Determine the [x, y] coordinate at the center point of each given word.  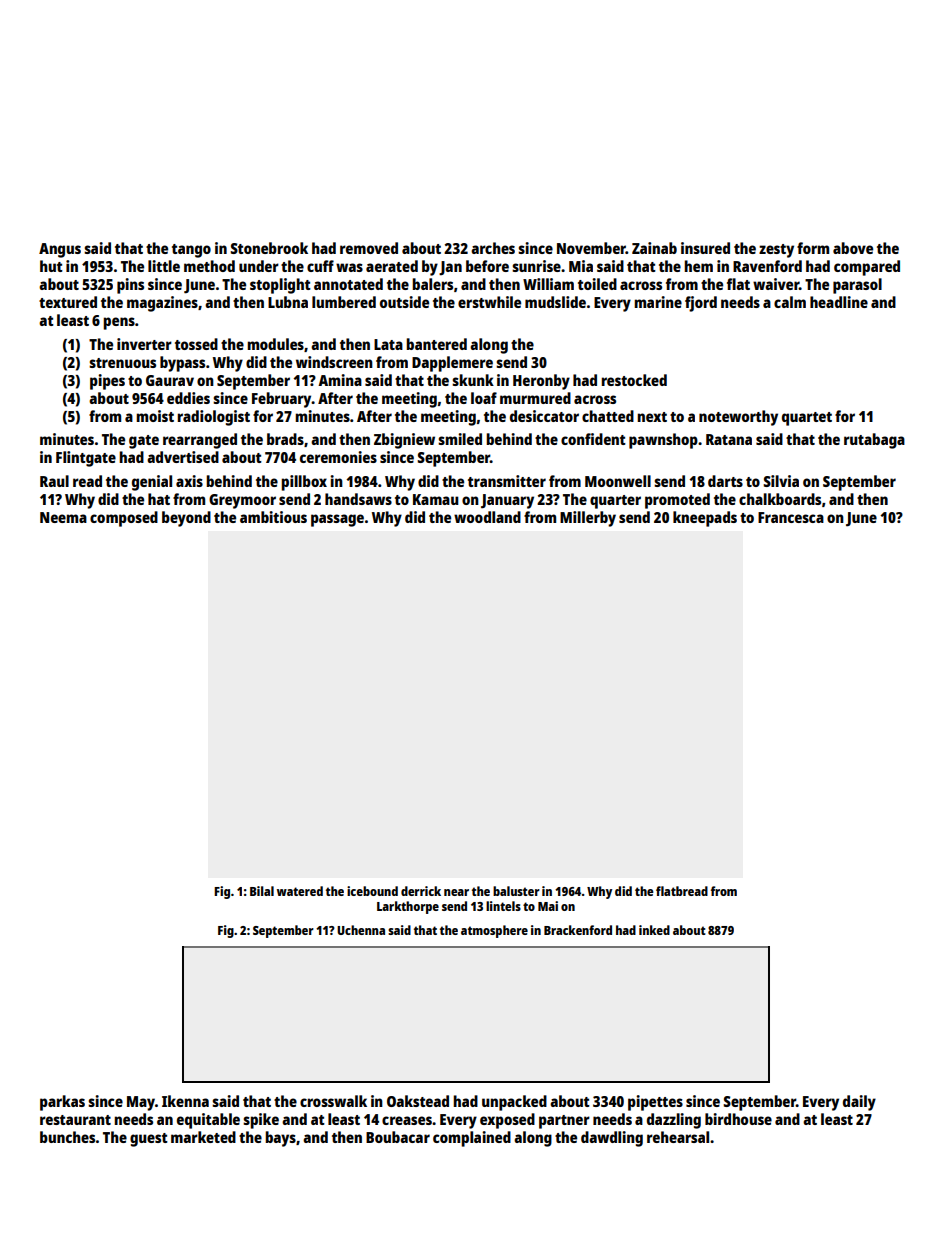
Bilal [262, 891]
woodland [487, 517]
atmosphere [494, 931]
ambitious [273, 517]
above [853, 248]
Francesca [791, 517]
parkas [62, 1103]
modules [275, 344]
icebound [372, 891]
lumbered [344, 302]
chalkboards [780, 499]
